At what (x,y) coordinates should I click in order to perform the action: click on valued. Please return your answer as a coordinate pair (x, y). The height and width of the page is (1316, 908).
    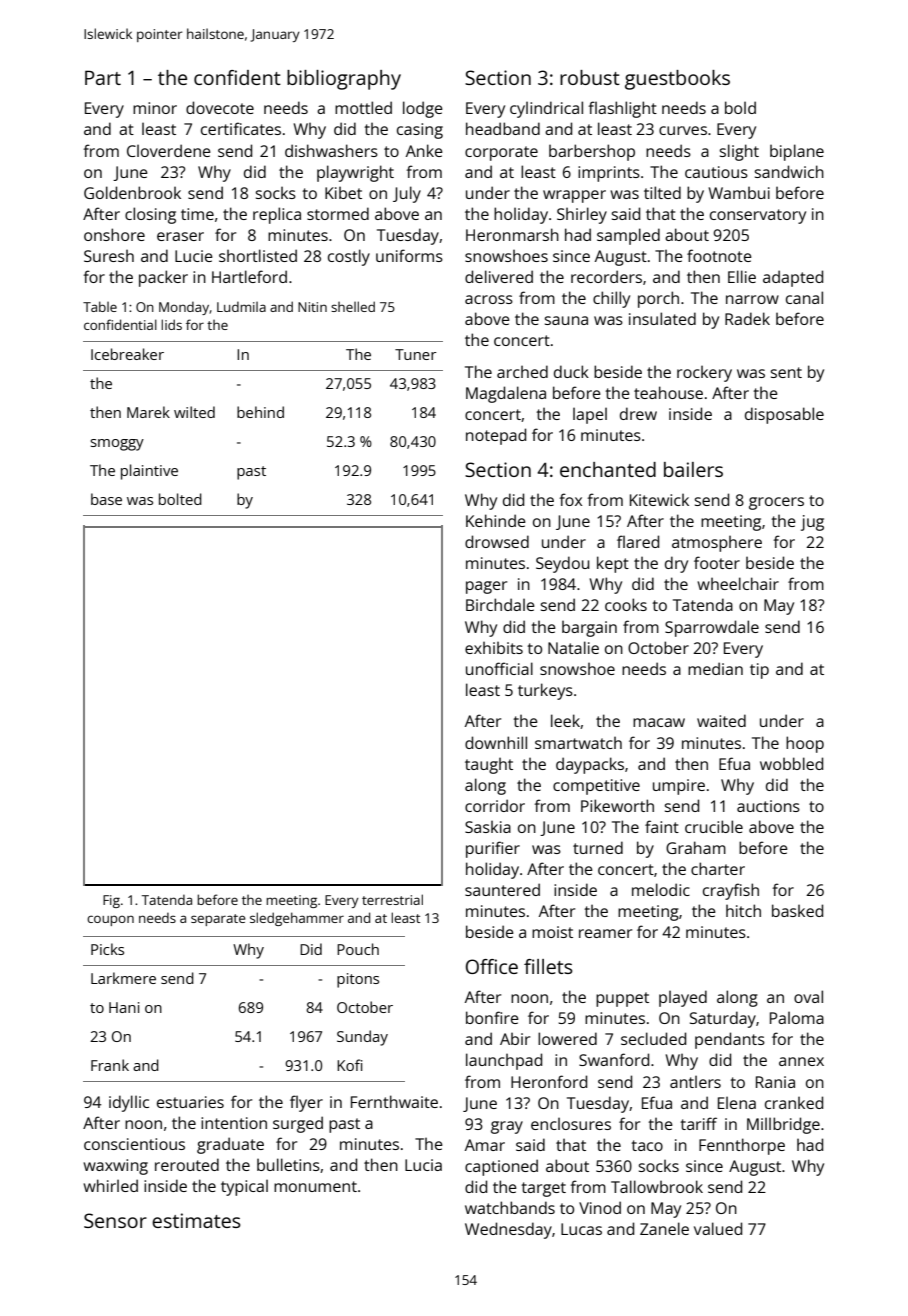
    Looking at the image, I should click on (718, 1228).
